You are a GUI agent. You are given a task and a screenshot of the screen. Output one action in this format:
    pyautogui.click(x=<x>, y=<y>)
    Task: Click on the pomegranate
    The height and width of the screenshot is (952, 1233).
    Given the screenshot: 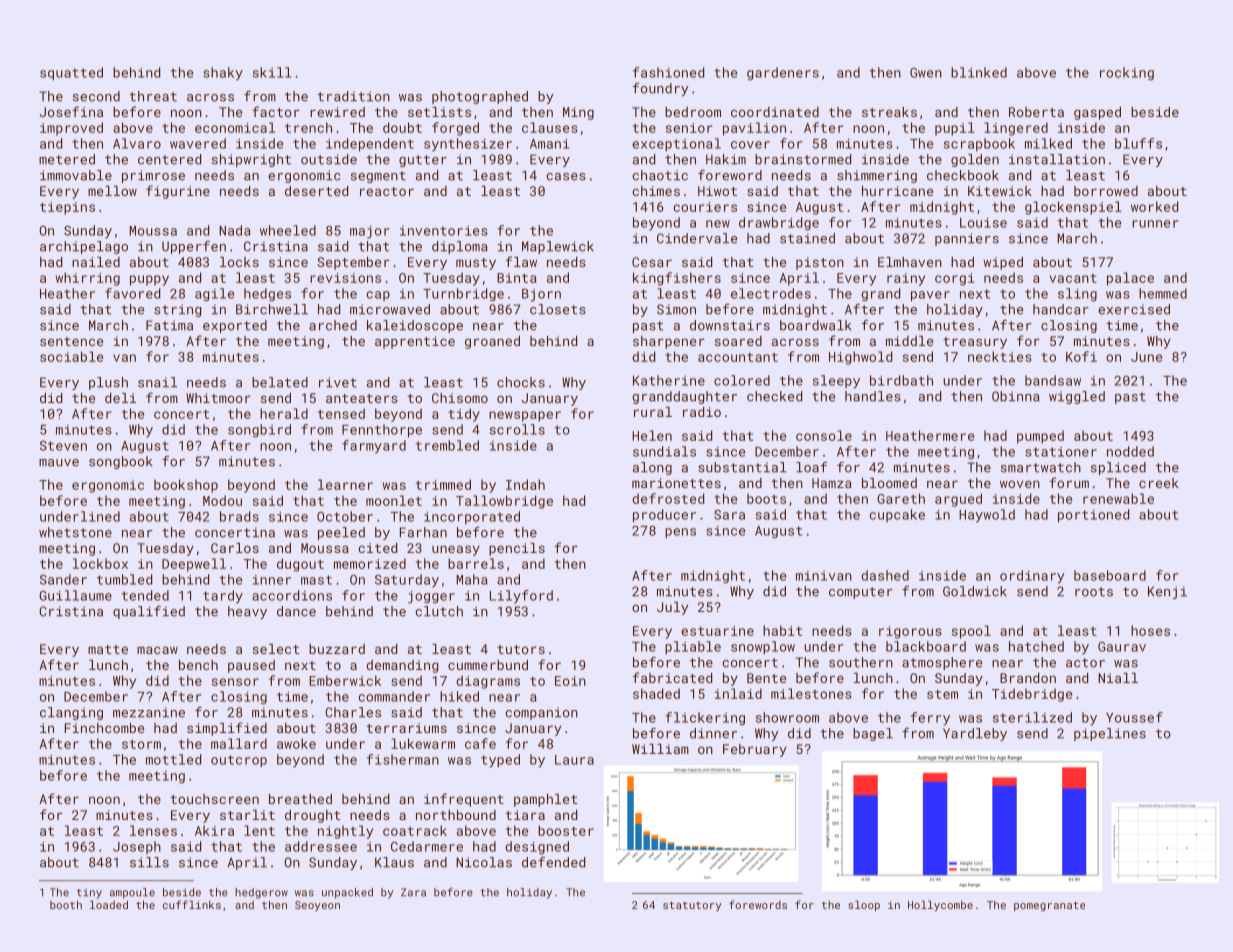 What is the action you would take?
    pyautogui.click(x=1049, y=906)
